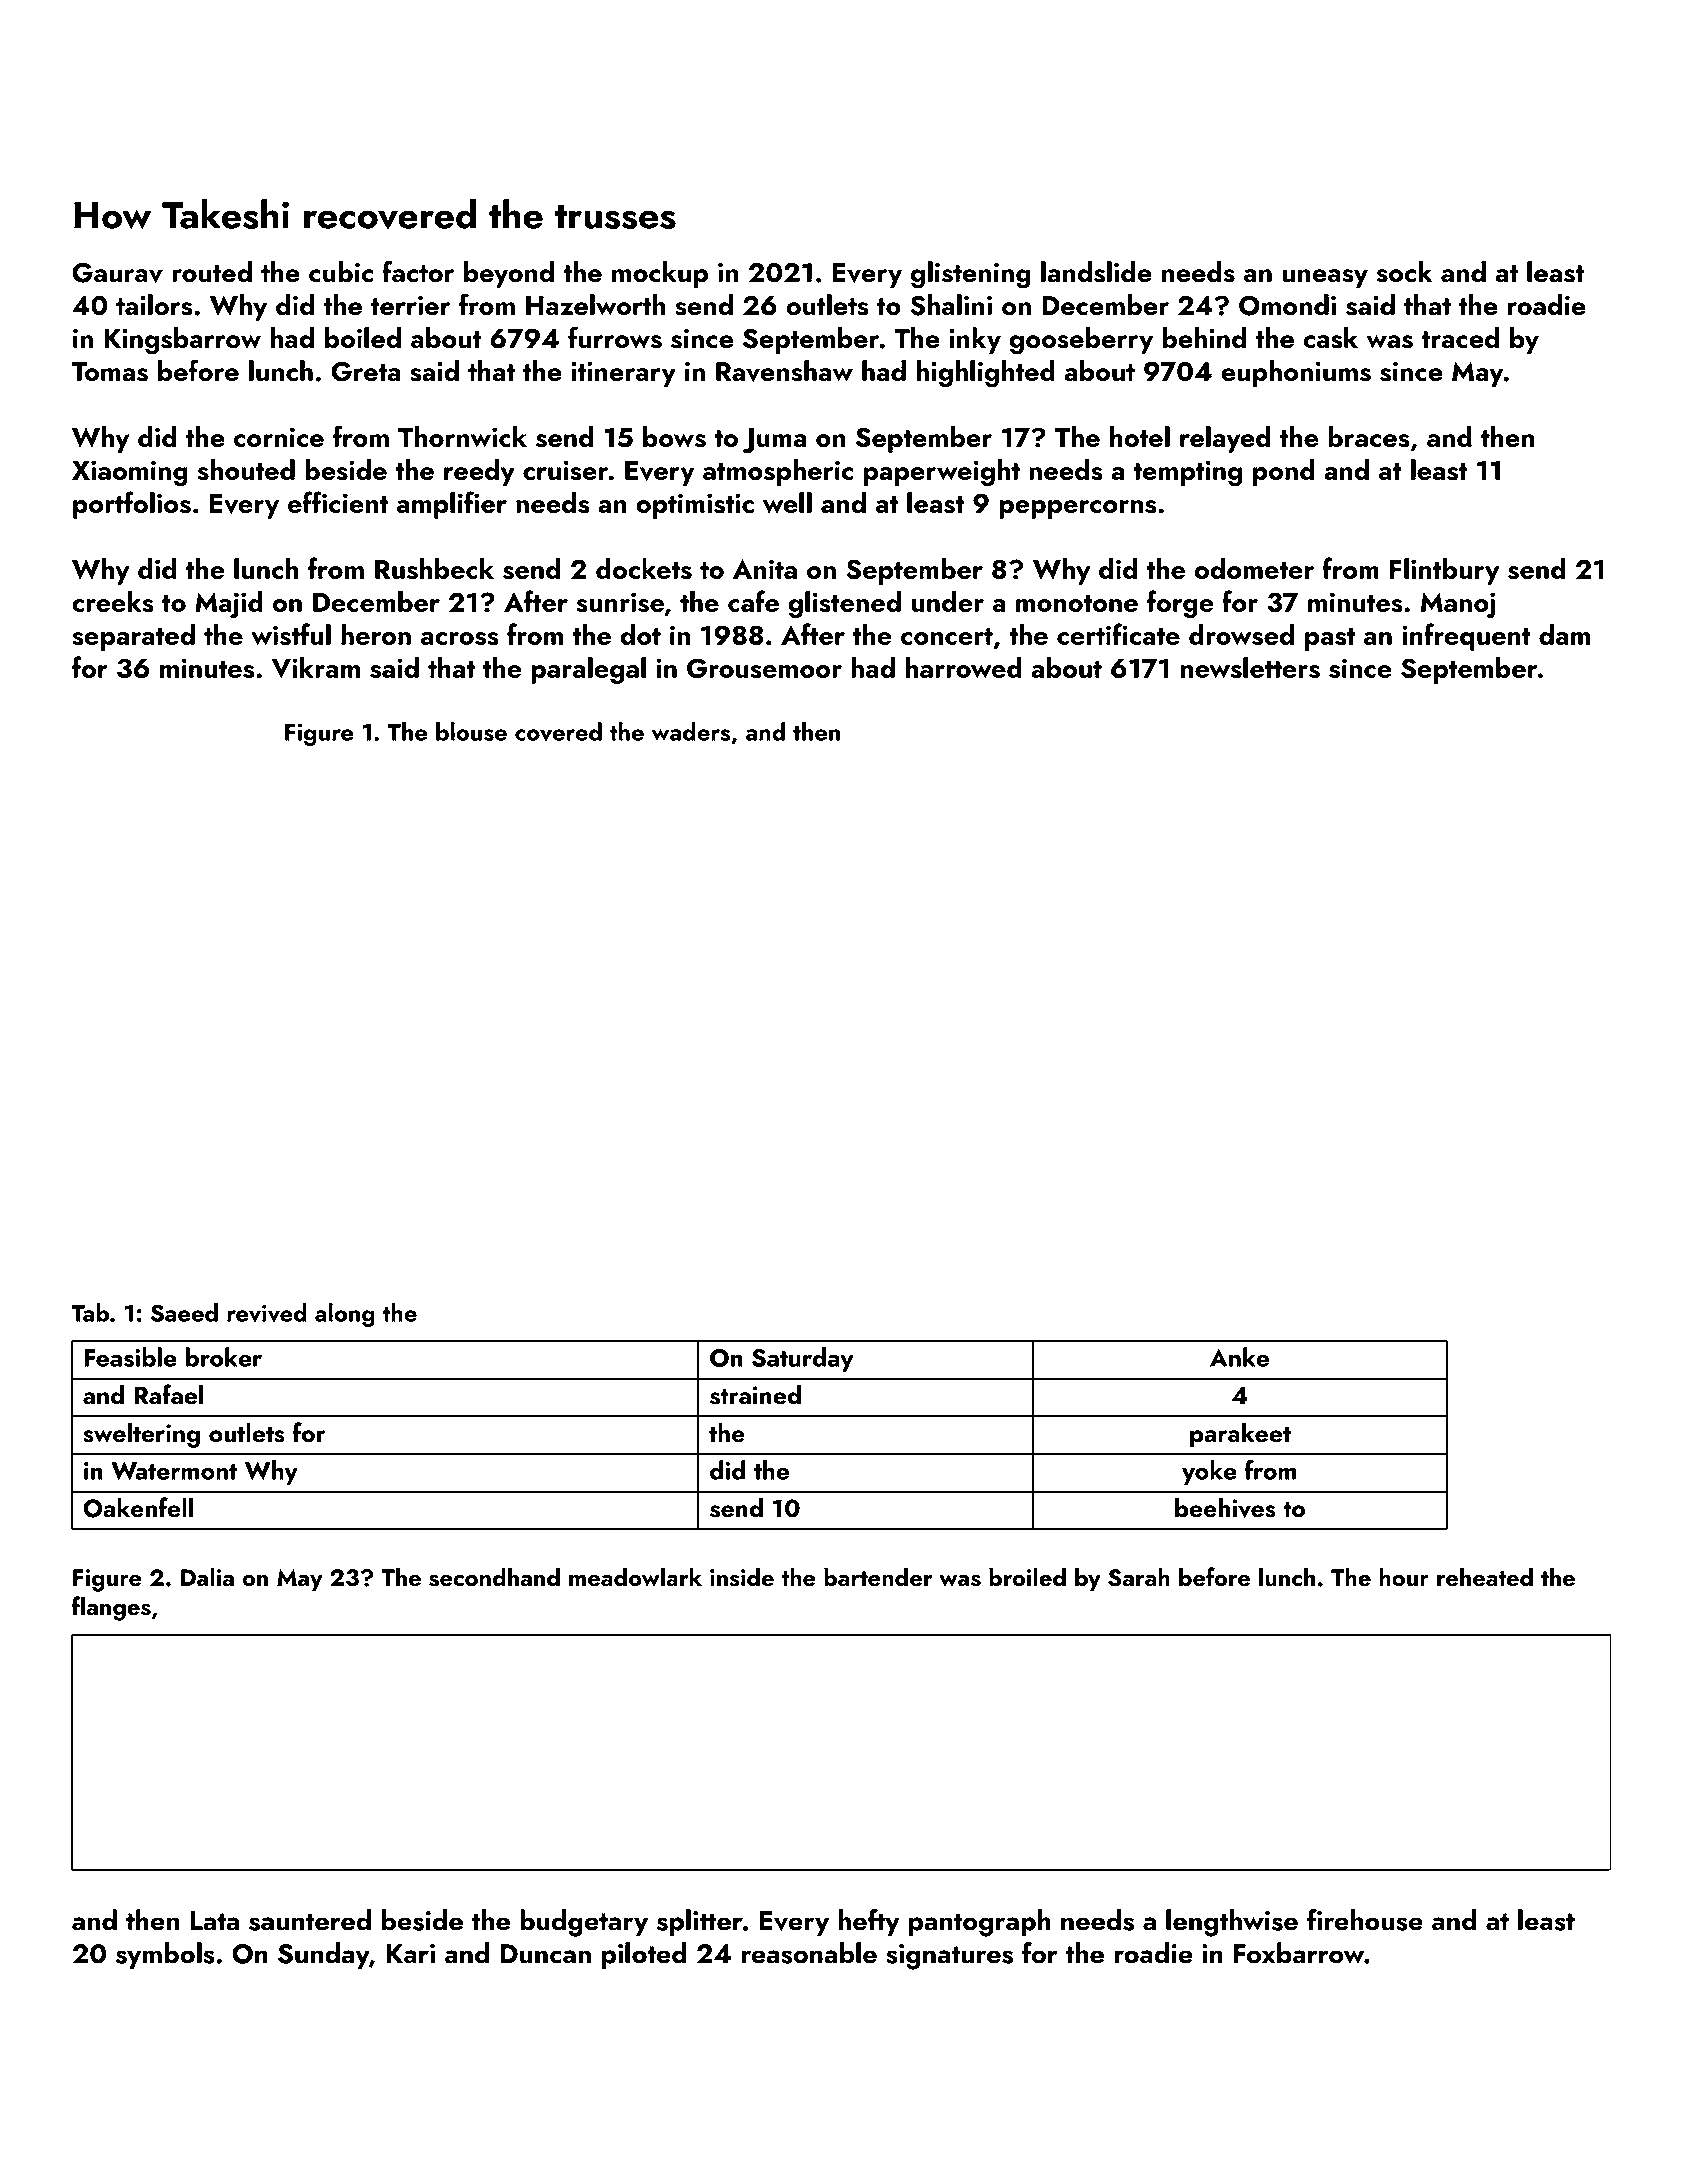 The width and height of the document is (1683, 2178). I want to click on waders, so click(690, 731).
